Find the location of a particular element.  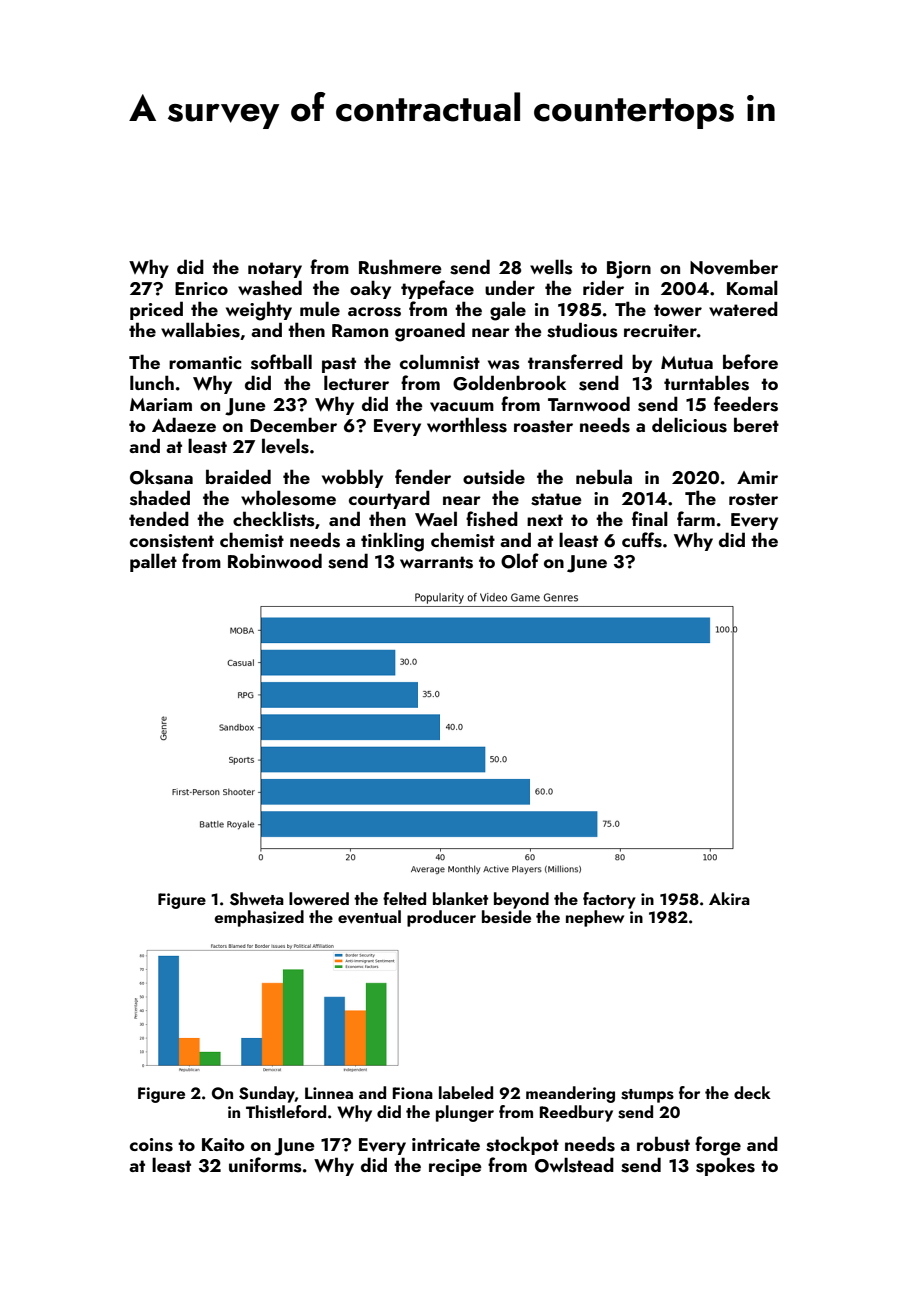

uniforms is located at coordinates (265, 1165).
